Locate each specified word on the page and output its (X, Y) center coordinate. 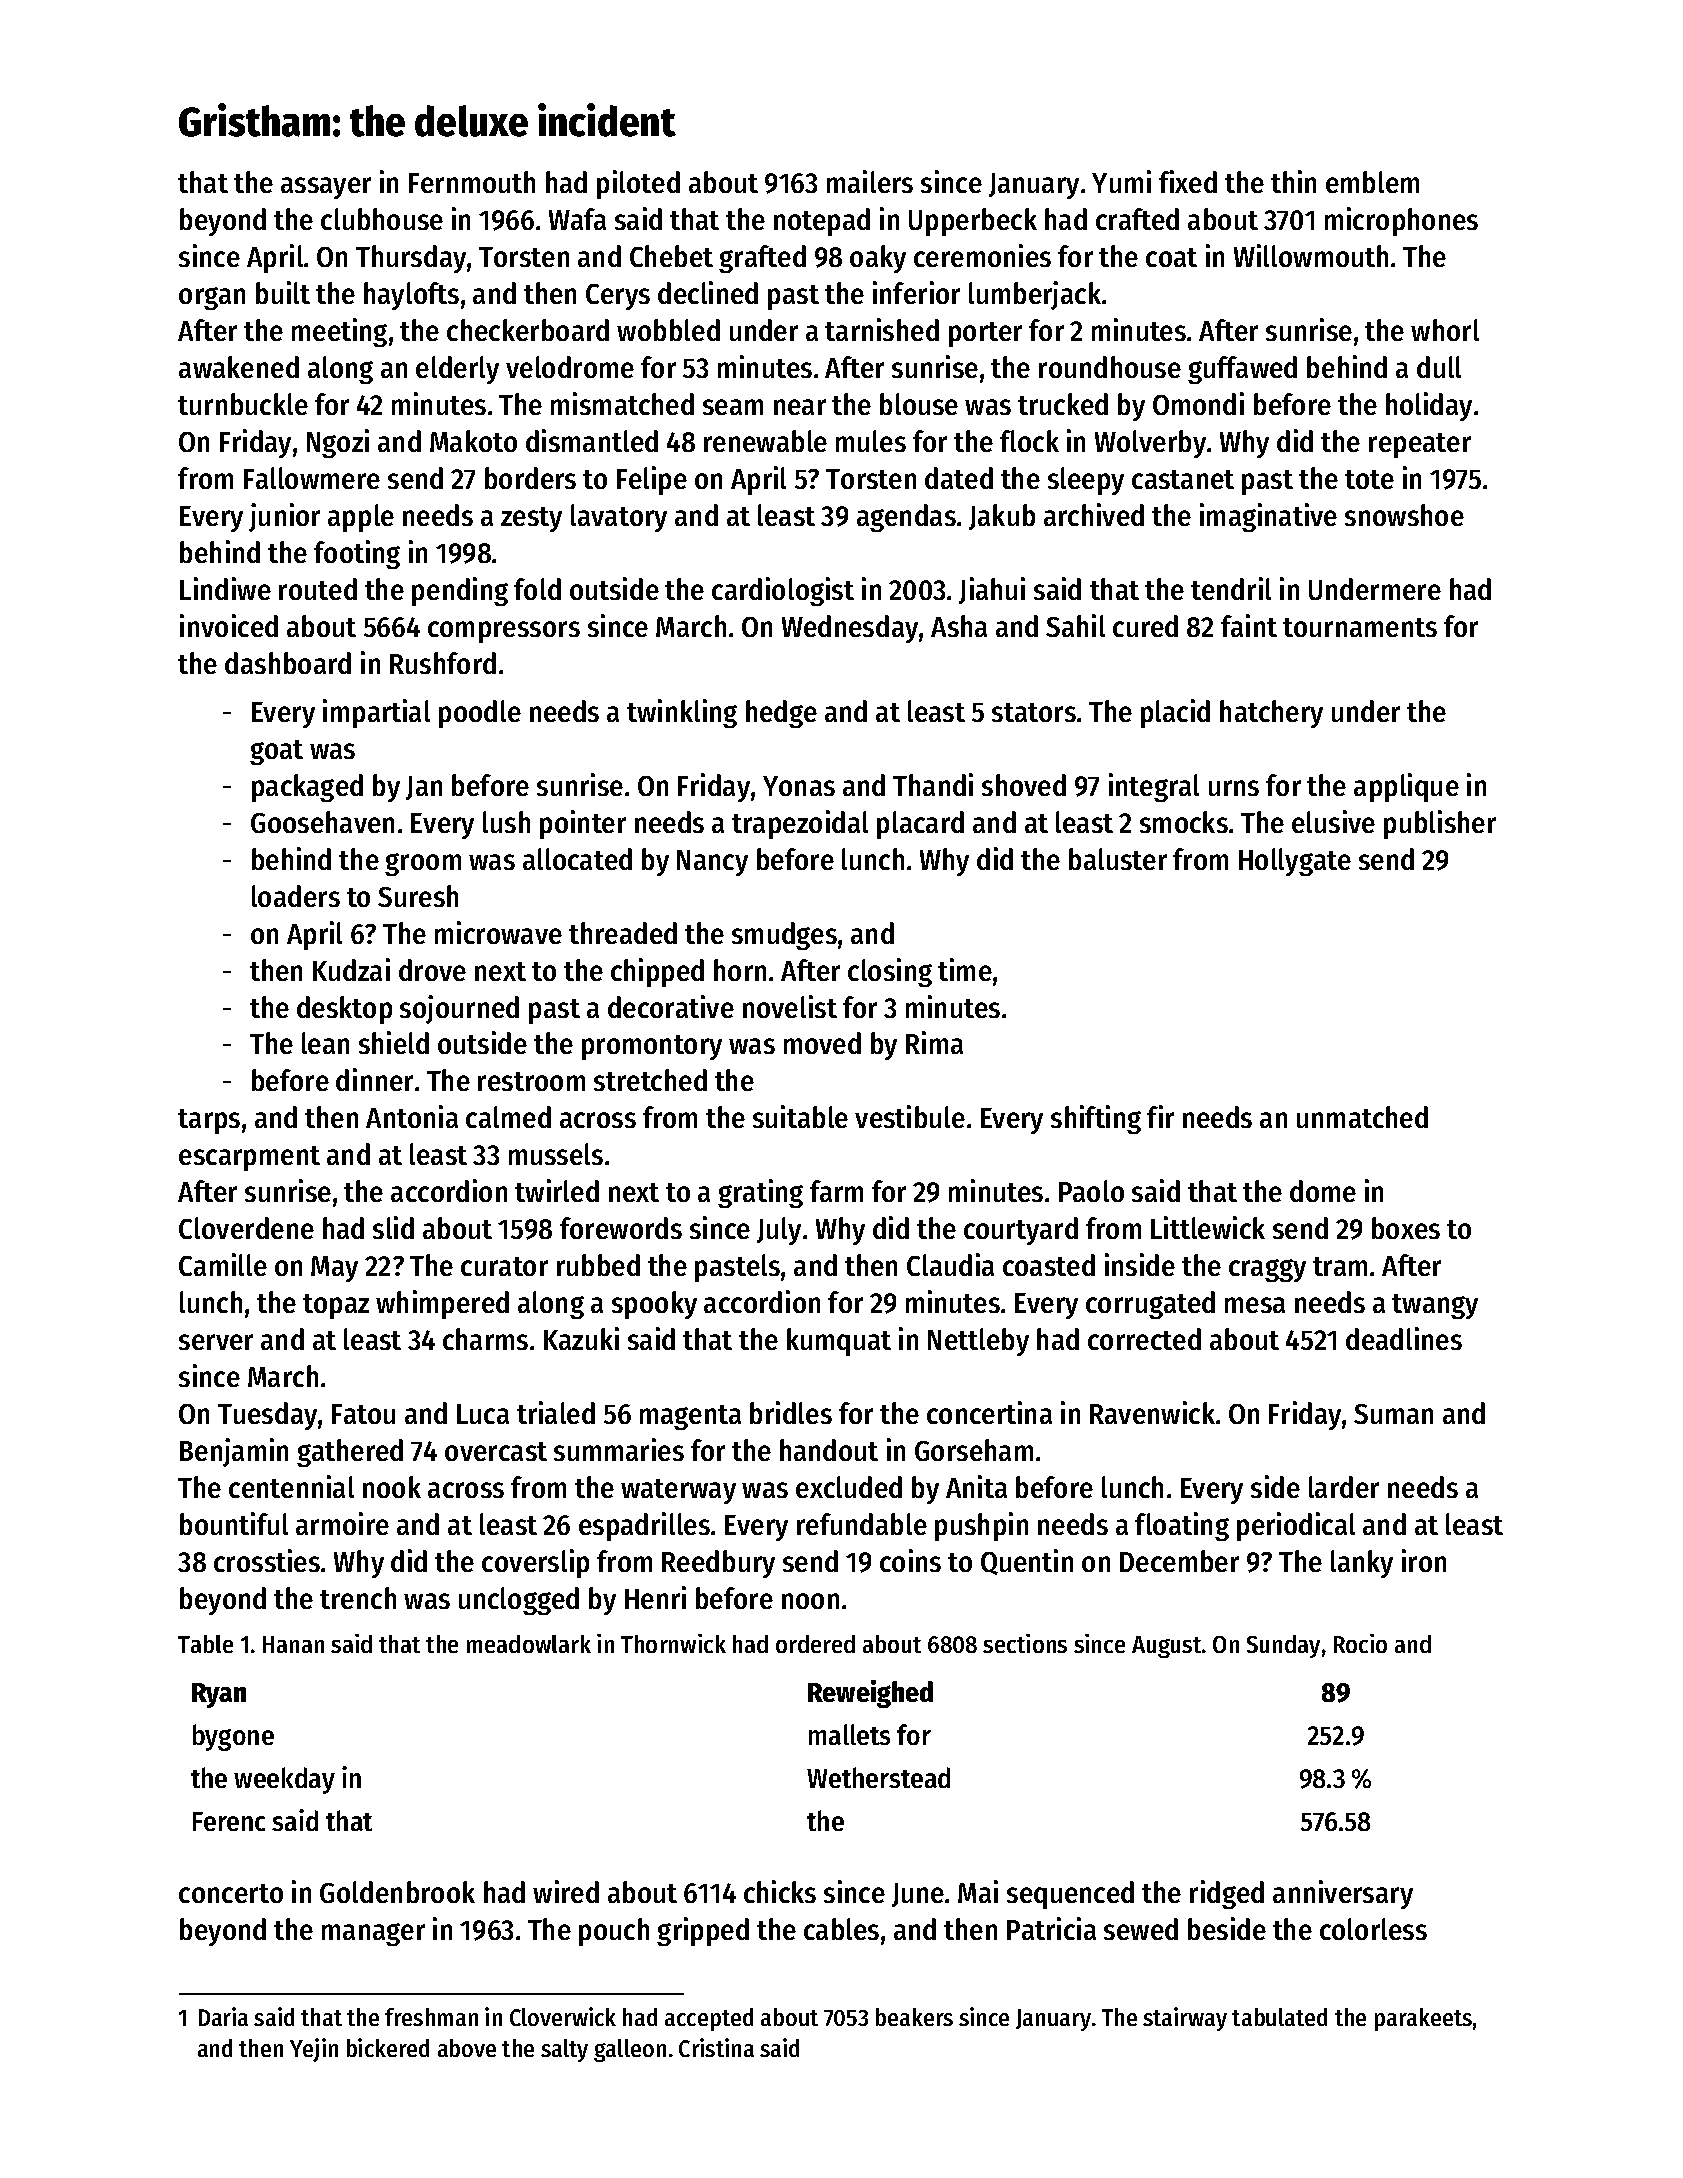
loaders (296, 896)
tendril (1231, 588)
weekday (284, 1780)
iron (1424, 1560)
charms (485, 1339)
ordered (815, 1644)
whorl (1445, 330)
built (283, 292)
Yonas (799, 786)
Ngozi (338, 443)
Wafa (577, 219)
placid (1175, 713)
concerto (231, 1893)
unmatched (1362, 1117)
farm (836, 1191)
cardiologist (783, 591)
